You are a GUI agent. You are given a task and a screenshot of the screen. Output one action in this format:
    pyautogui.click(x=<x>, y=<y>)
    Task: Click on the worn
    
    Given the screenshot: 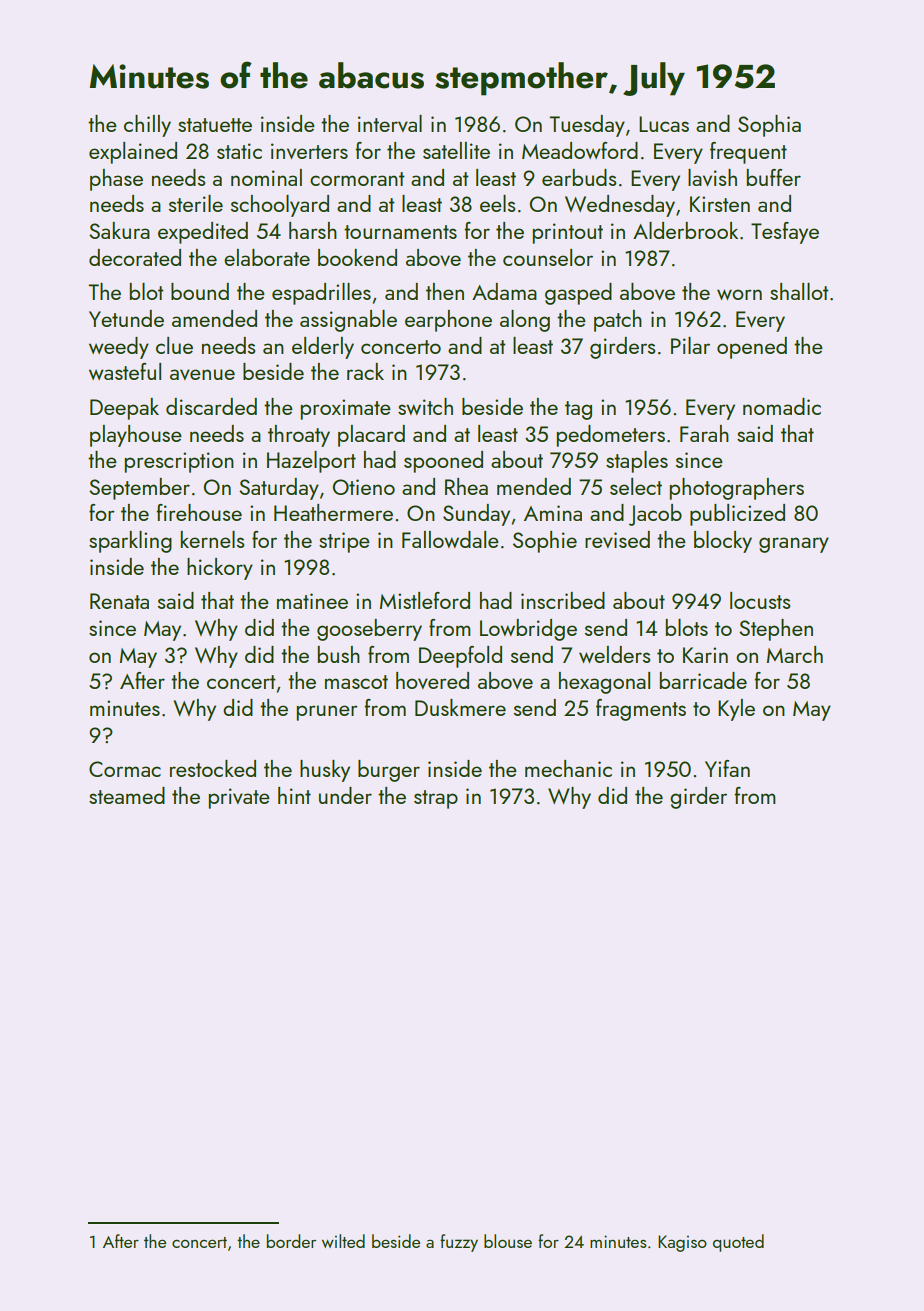 What is the action you would take?
    pyautogui.click(x=739, y=294)
